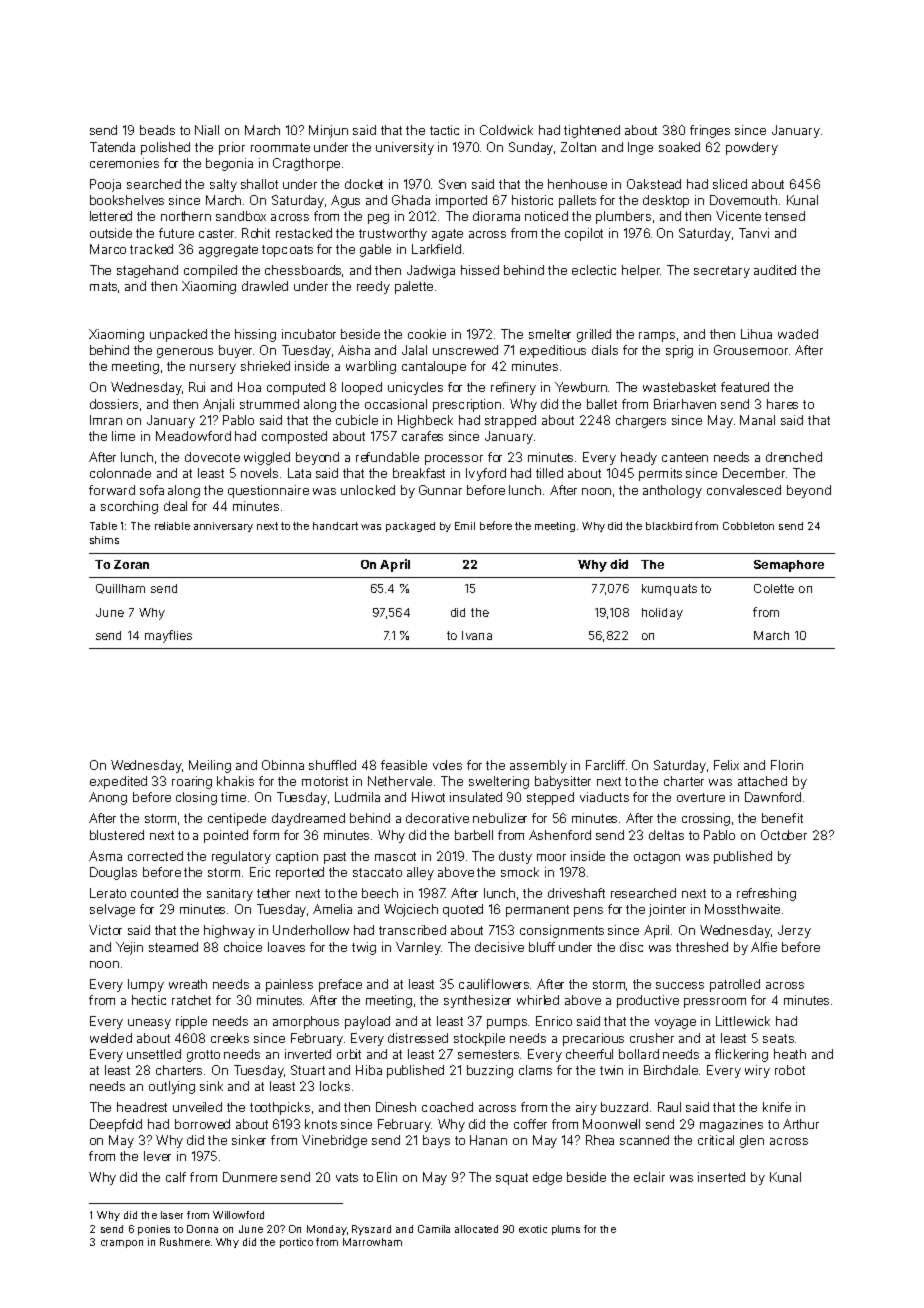 Image resolution: width=924 pixels, height=1308 pixels. Describe the element at coordinates (203, 1056) in the screenshot. I see `grotto` at that location.
